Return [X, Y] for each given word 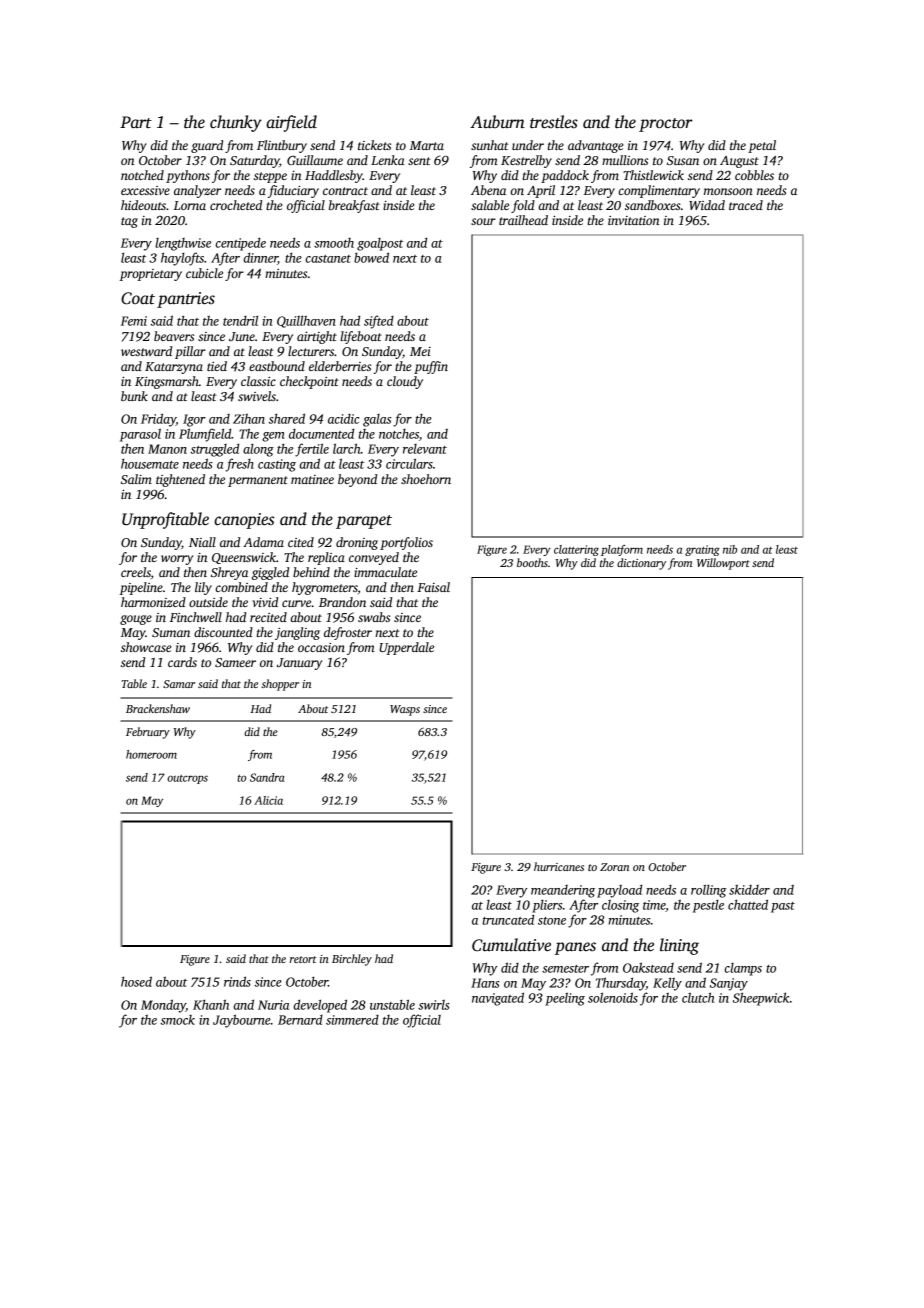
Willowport [723, 564]
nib [730, 549]
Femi [134, 321]
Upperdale [406, 648]
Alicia [268, 800]
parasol [140, 435]
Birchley [352, 960]
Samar [179, 684]
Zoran [614, 867]
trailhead [523, 220]
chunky [236, 123]
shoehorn [426, 479]
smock [178, 1020]
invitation [633, 220]
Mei [420, 351]
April [541, 191]
